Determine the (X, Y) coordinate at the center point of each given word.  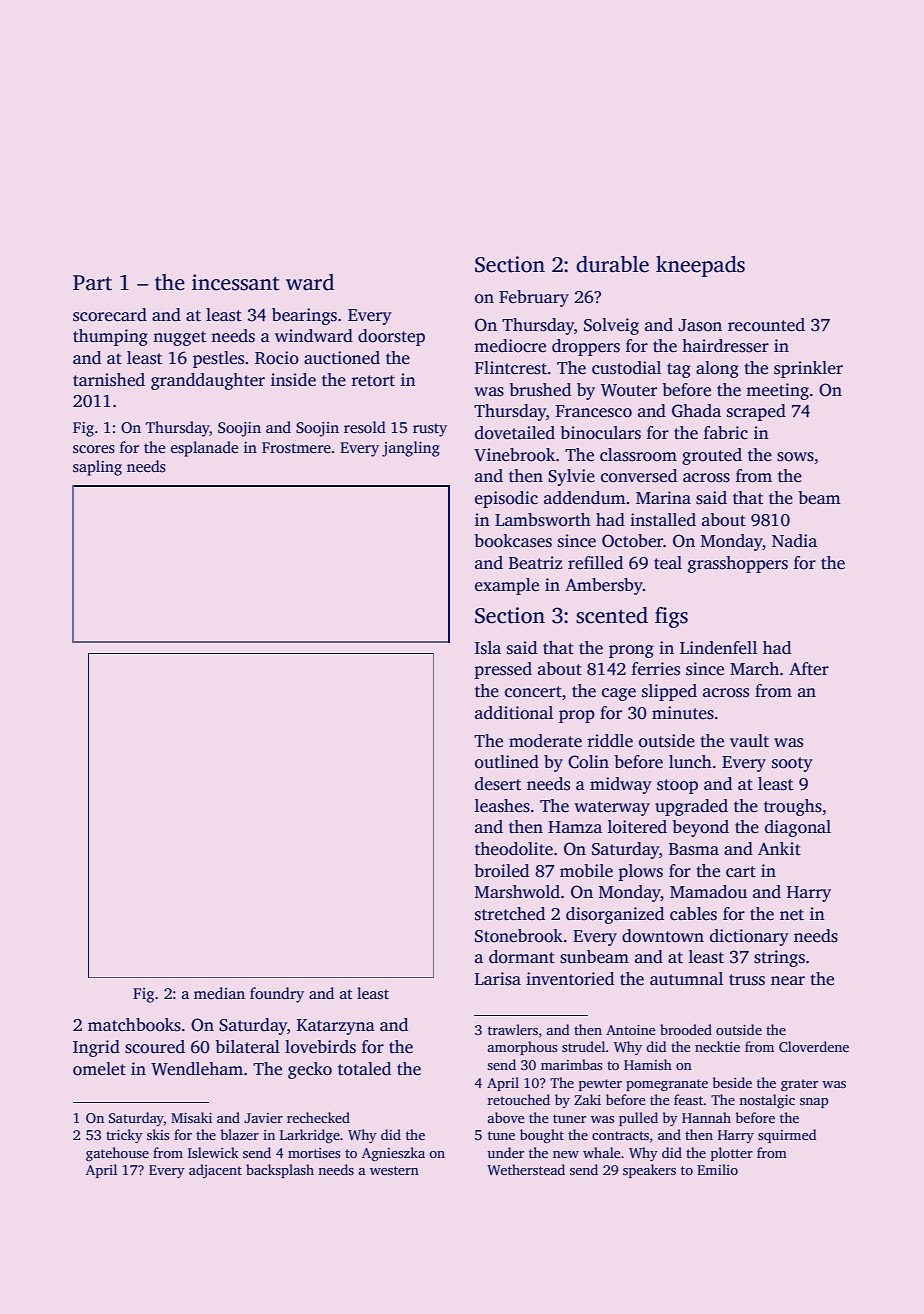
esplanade (204, 449)
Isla (488, 648)
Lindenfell (718, 648)
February (534, 298)
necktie (717, 1046)
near (788, 981)
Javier (263, 1118)
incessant (235, 282)
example (507, 586)
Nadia (794, 541)
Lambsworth (543, 520)
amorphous (522, 1048)
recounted (766, 325)
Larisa (498, 979)
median (219, 993)
